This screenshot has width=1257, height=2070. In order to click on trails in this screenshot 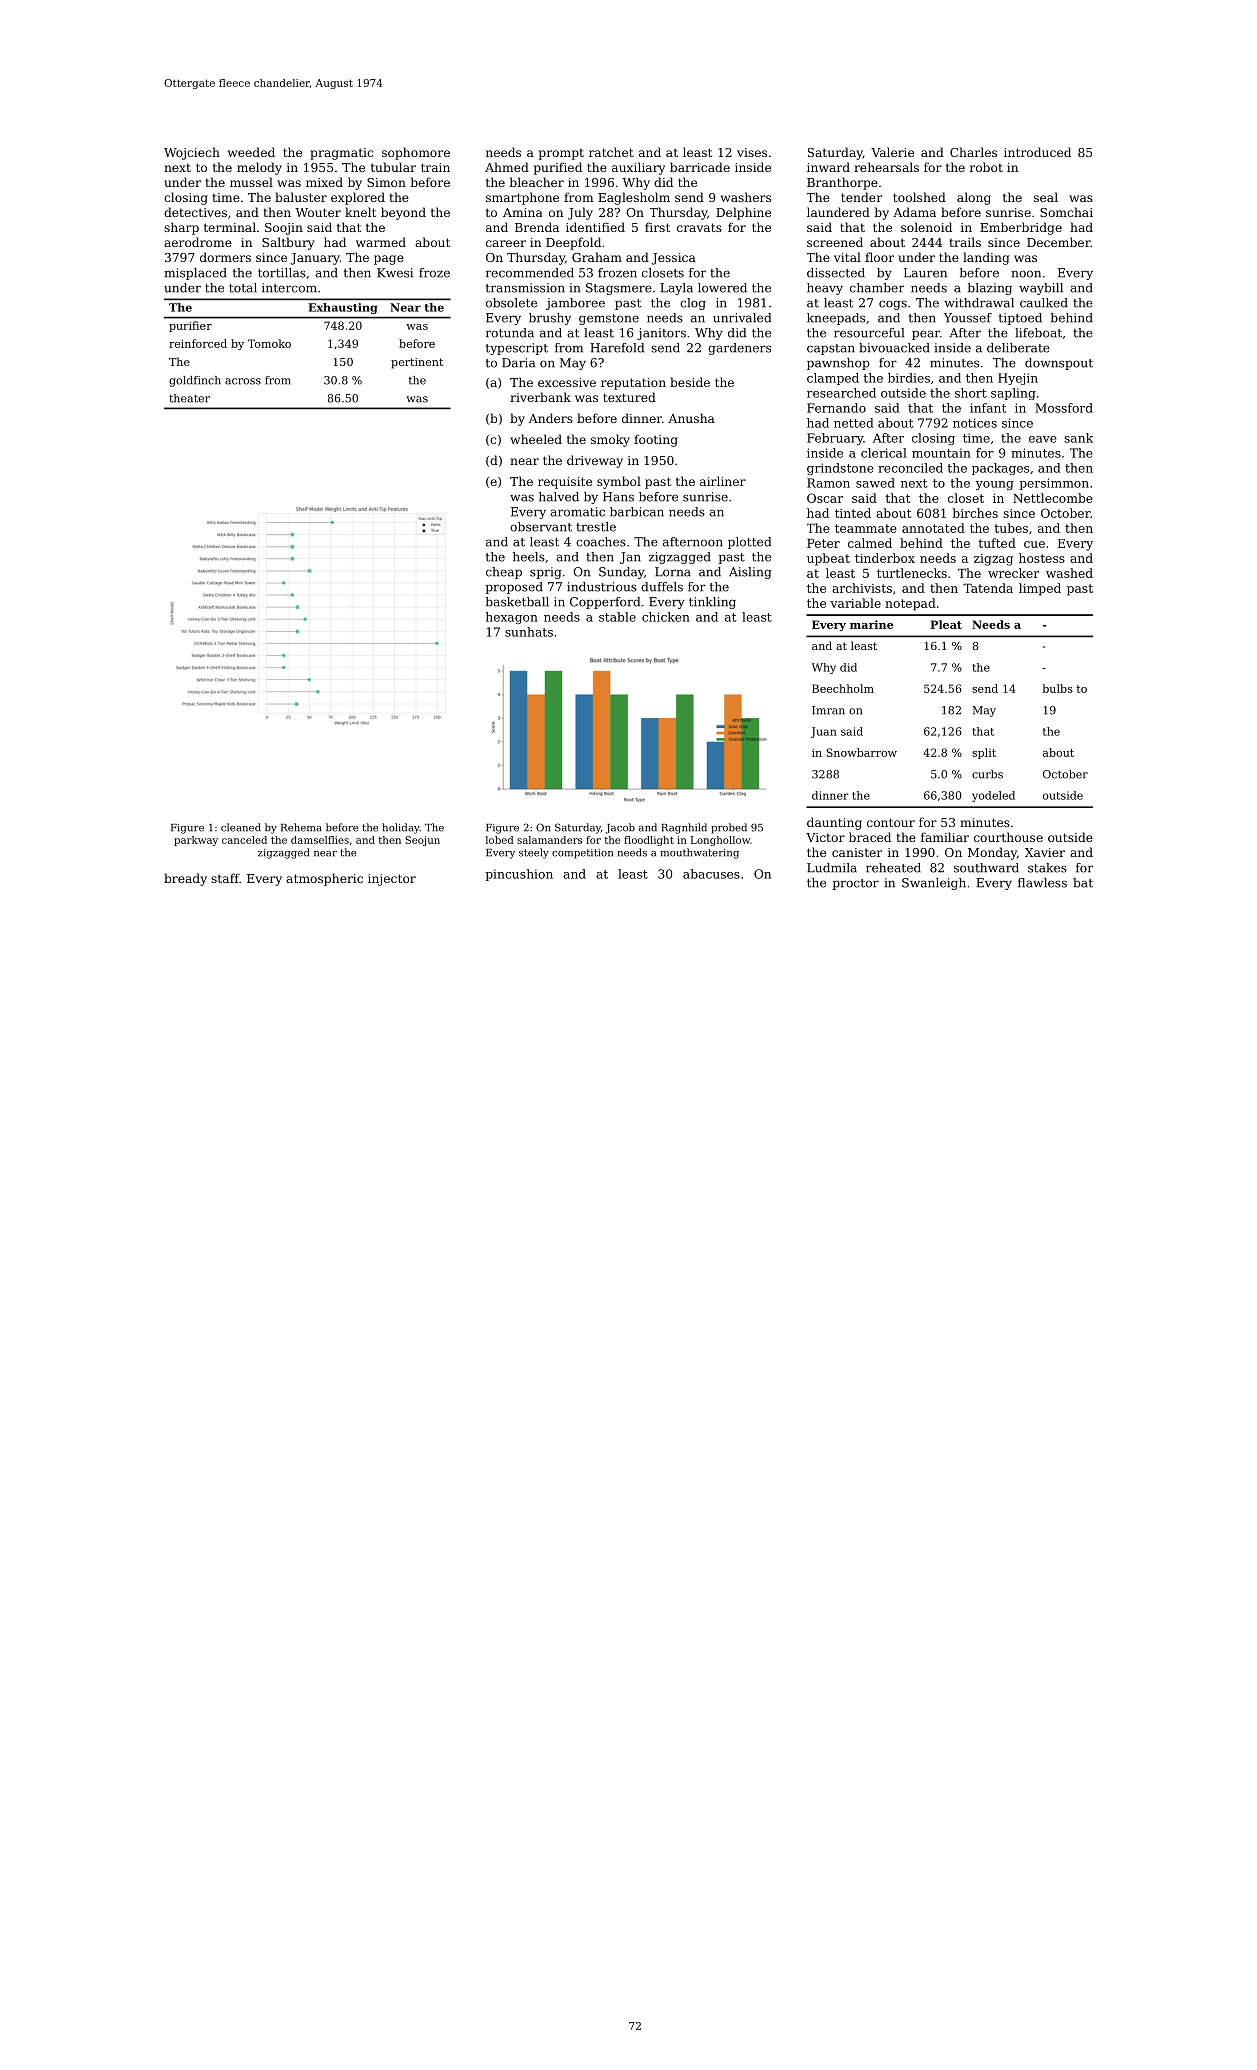, I will do `click(965, 242)`.
